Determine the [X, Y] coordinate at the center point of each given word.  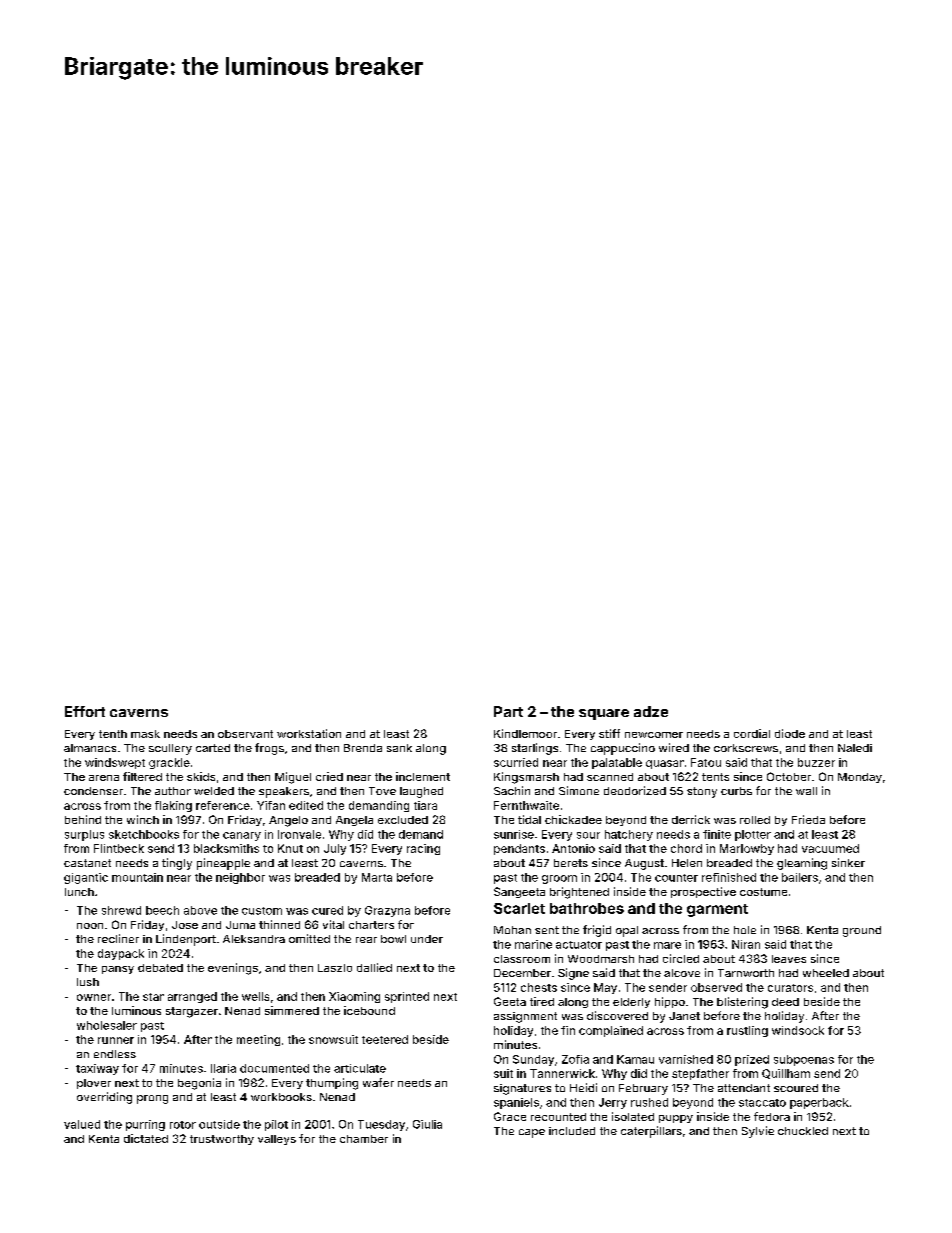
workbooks [281, 1097]
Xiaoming [354, 997]
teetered [385, 1039]
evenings [233, 969]
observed [716, 987]
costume [763, 892]
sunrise [514, 834]
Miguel [293, 778]
